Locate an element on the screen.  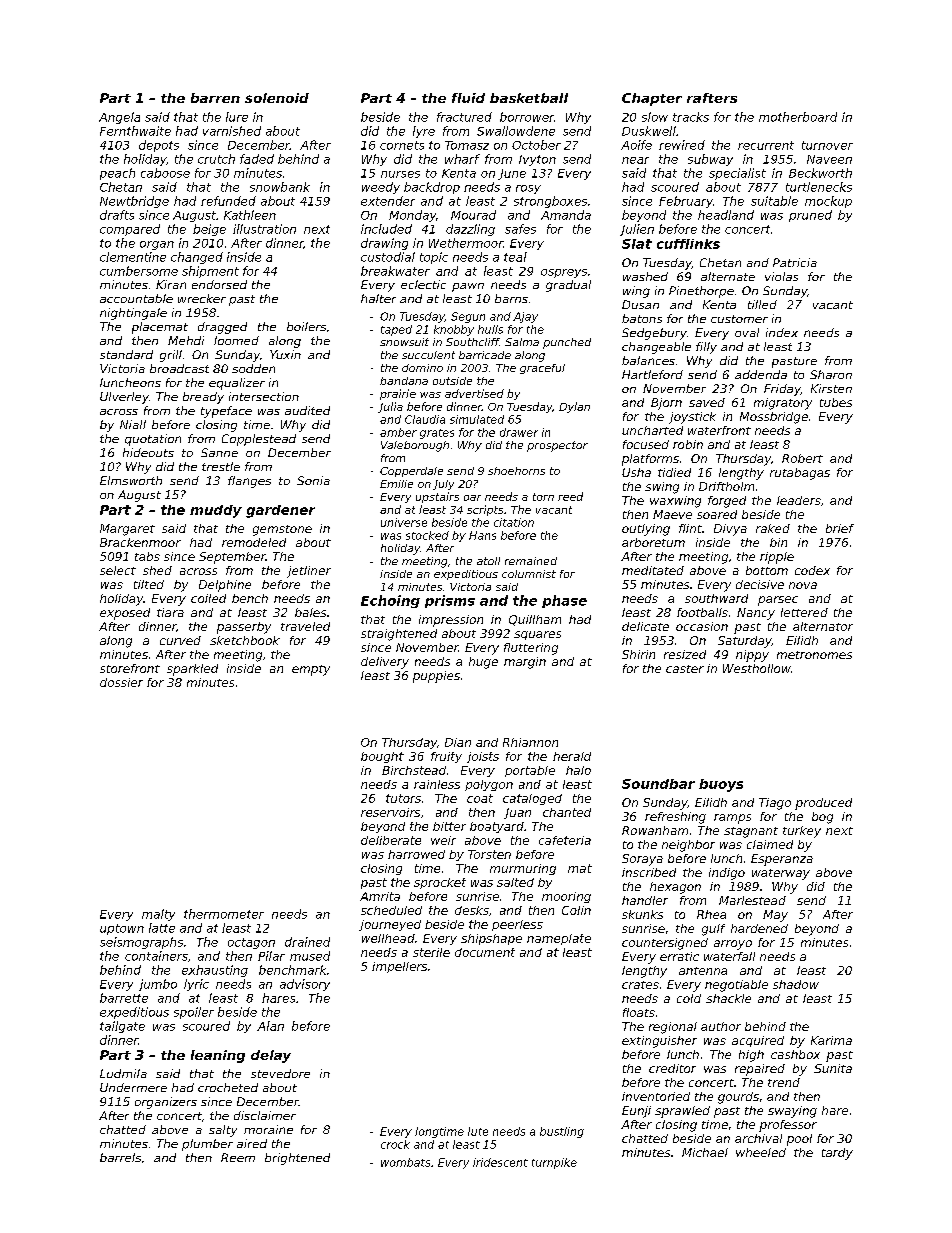
Chapter is located at coordinates (652, 99).
